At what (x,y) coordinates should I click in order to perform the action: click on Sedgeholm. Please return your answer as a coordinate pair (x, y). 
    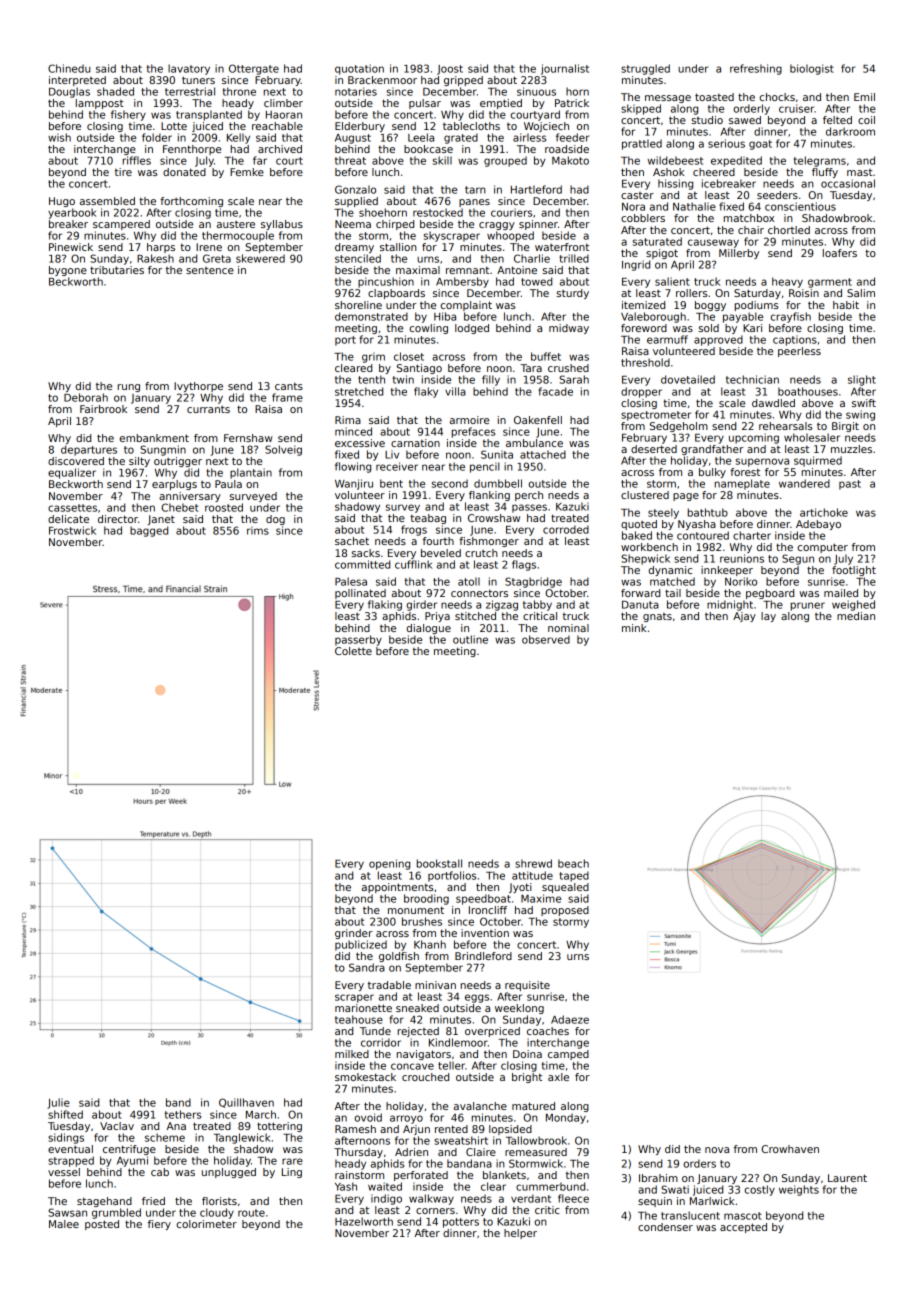
    Looking at the image, I should click on (679, 427).
